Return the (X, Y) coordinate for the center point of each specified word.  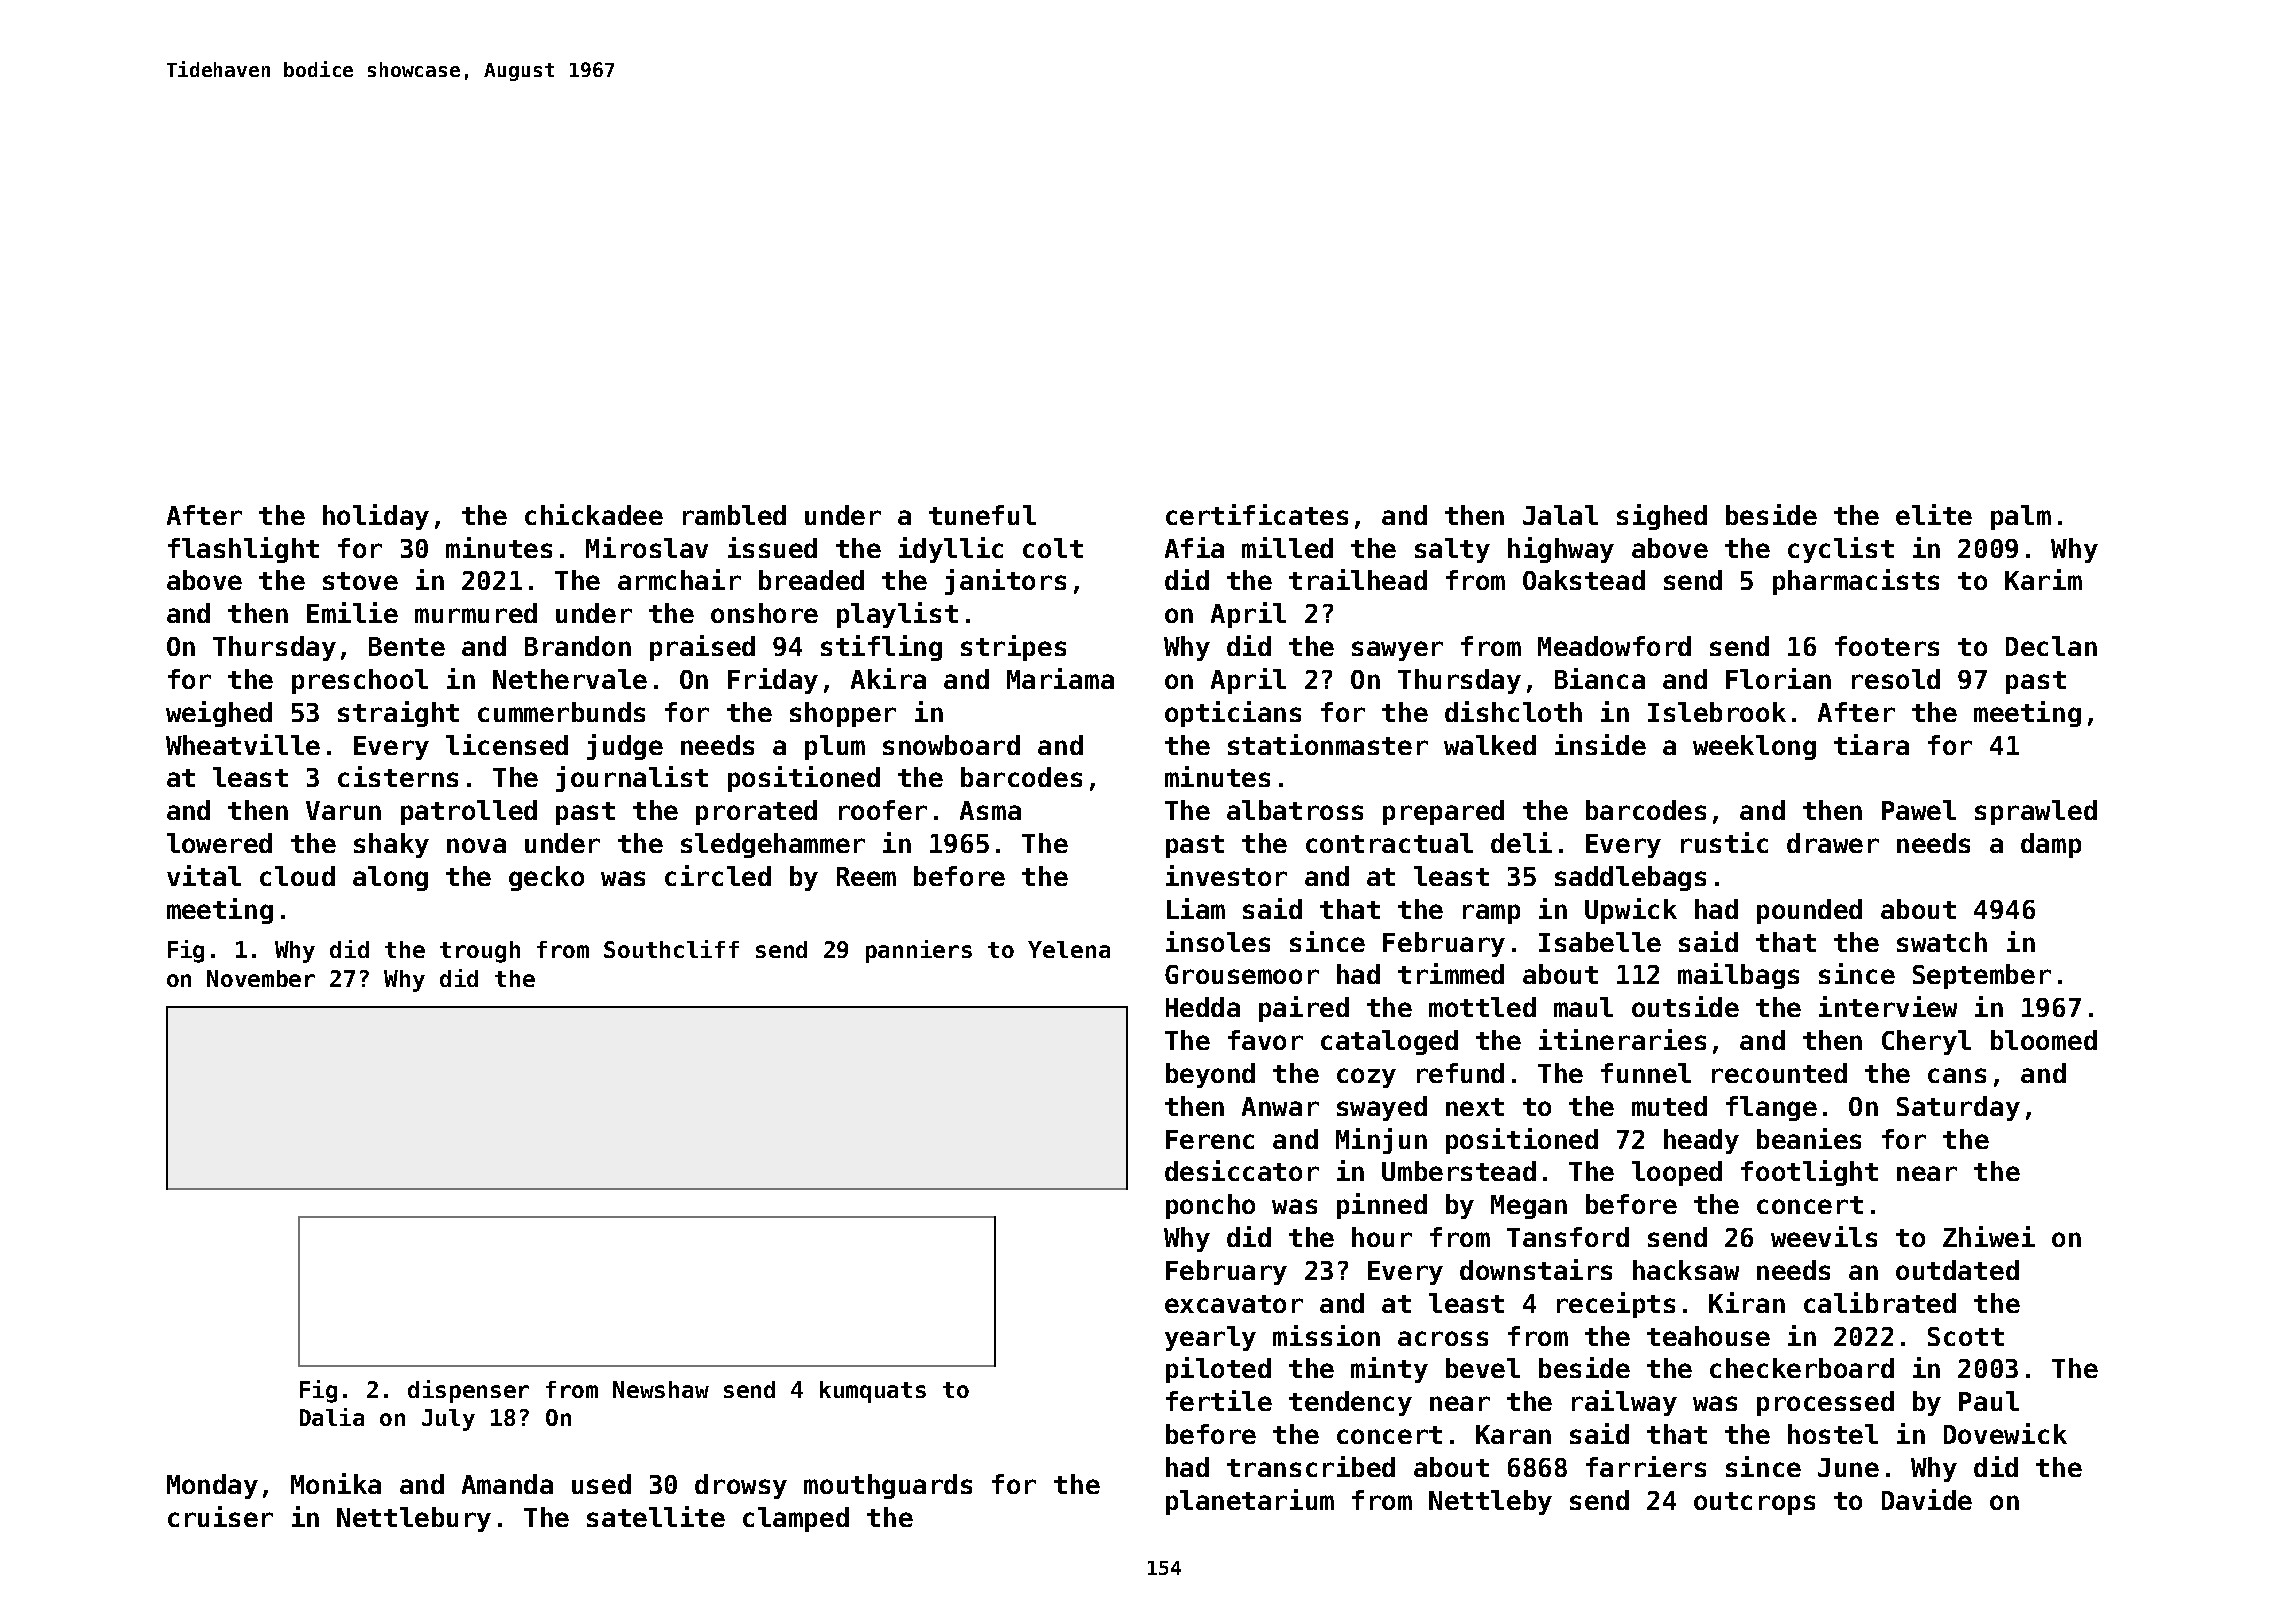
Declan (2051, 646)
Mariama (1060, 678)
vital (204, 875)
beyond (1210, 1075)
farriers (1646, 1466)
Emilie (352, 612)
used (601, 1484)
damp (2051, 845)
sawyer (1397, 651)
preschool (360, 681)
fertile (1219, 1400)
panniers (919, 951)
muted (1669, 1106)
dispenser (468, 1391)
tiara (1871, 744)
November (261, 978)
